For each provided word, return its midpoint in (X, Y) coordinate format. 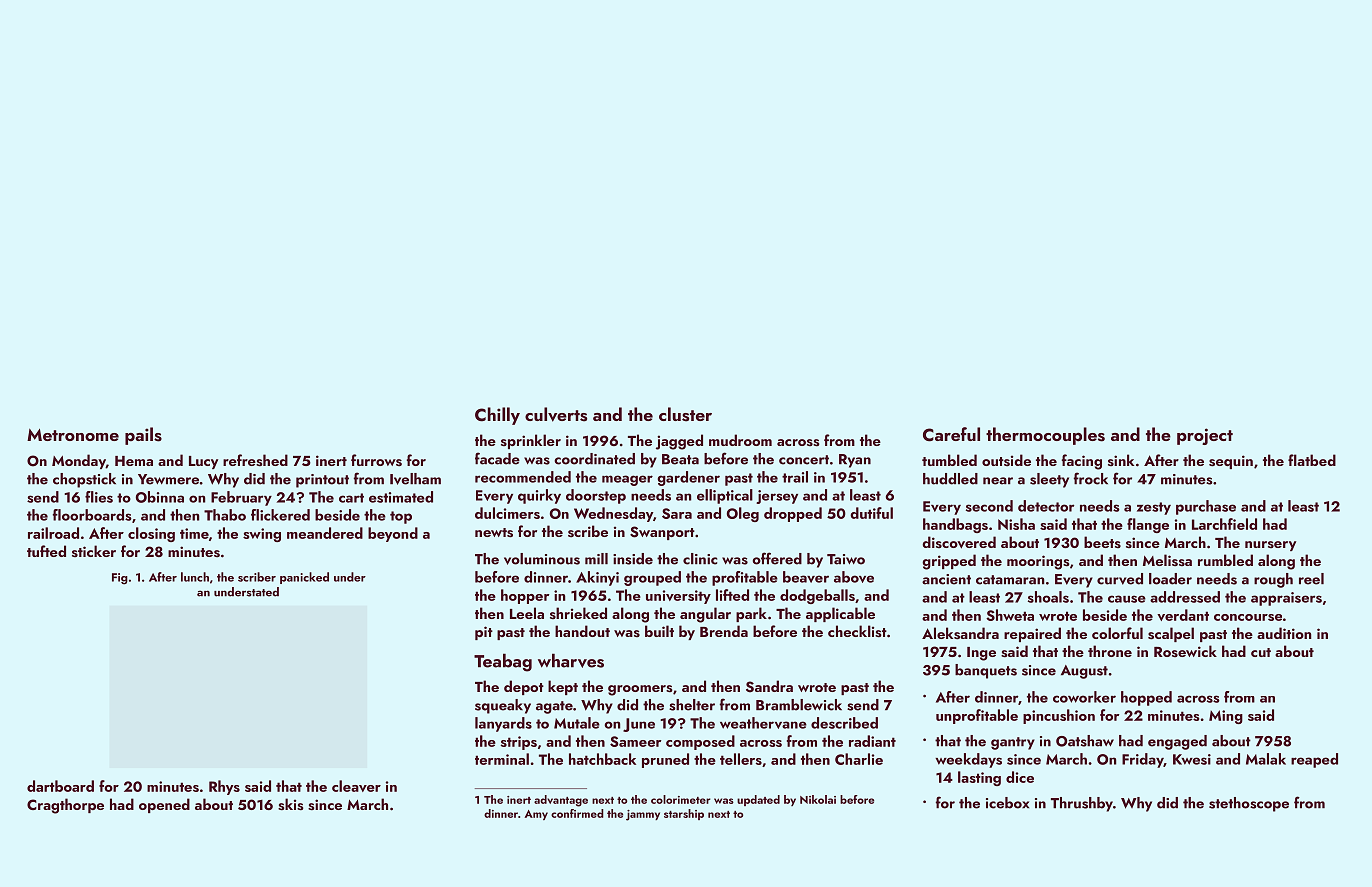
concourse (1248, 617)
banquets (986, 671)
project (1205, 436)
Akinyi (597, 578)
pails (143, 436)
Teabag (503, 662)
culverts (556, 414)
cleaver (356, 786)
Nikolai (818, 799)
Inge (981, 654)
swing (262, 535)
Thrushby (1082, 804)
